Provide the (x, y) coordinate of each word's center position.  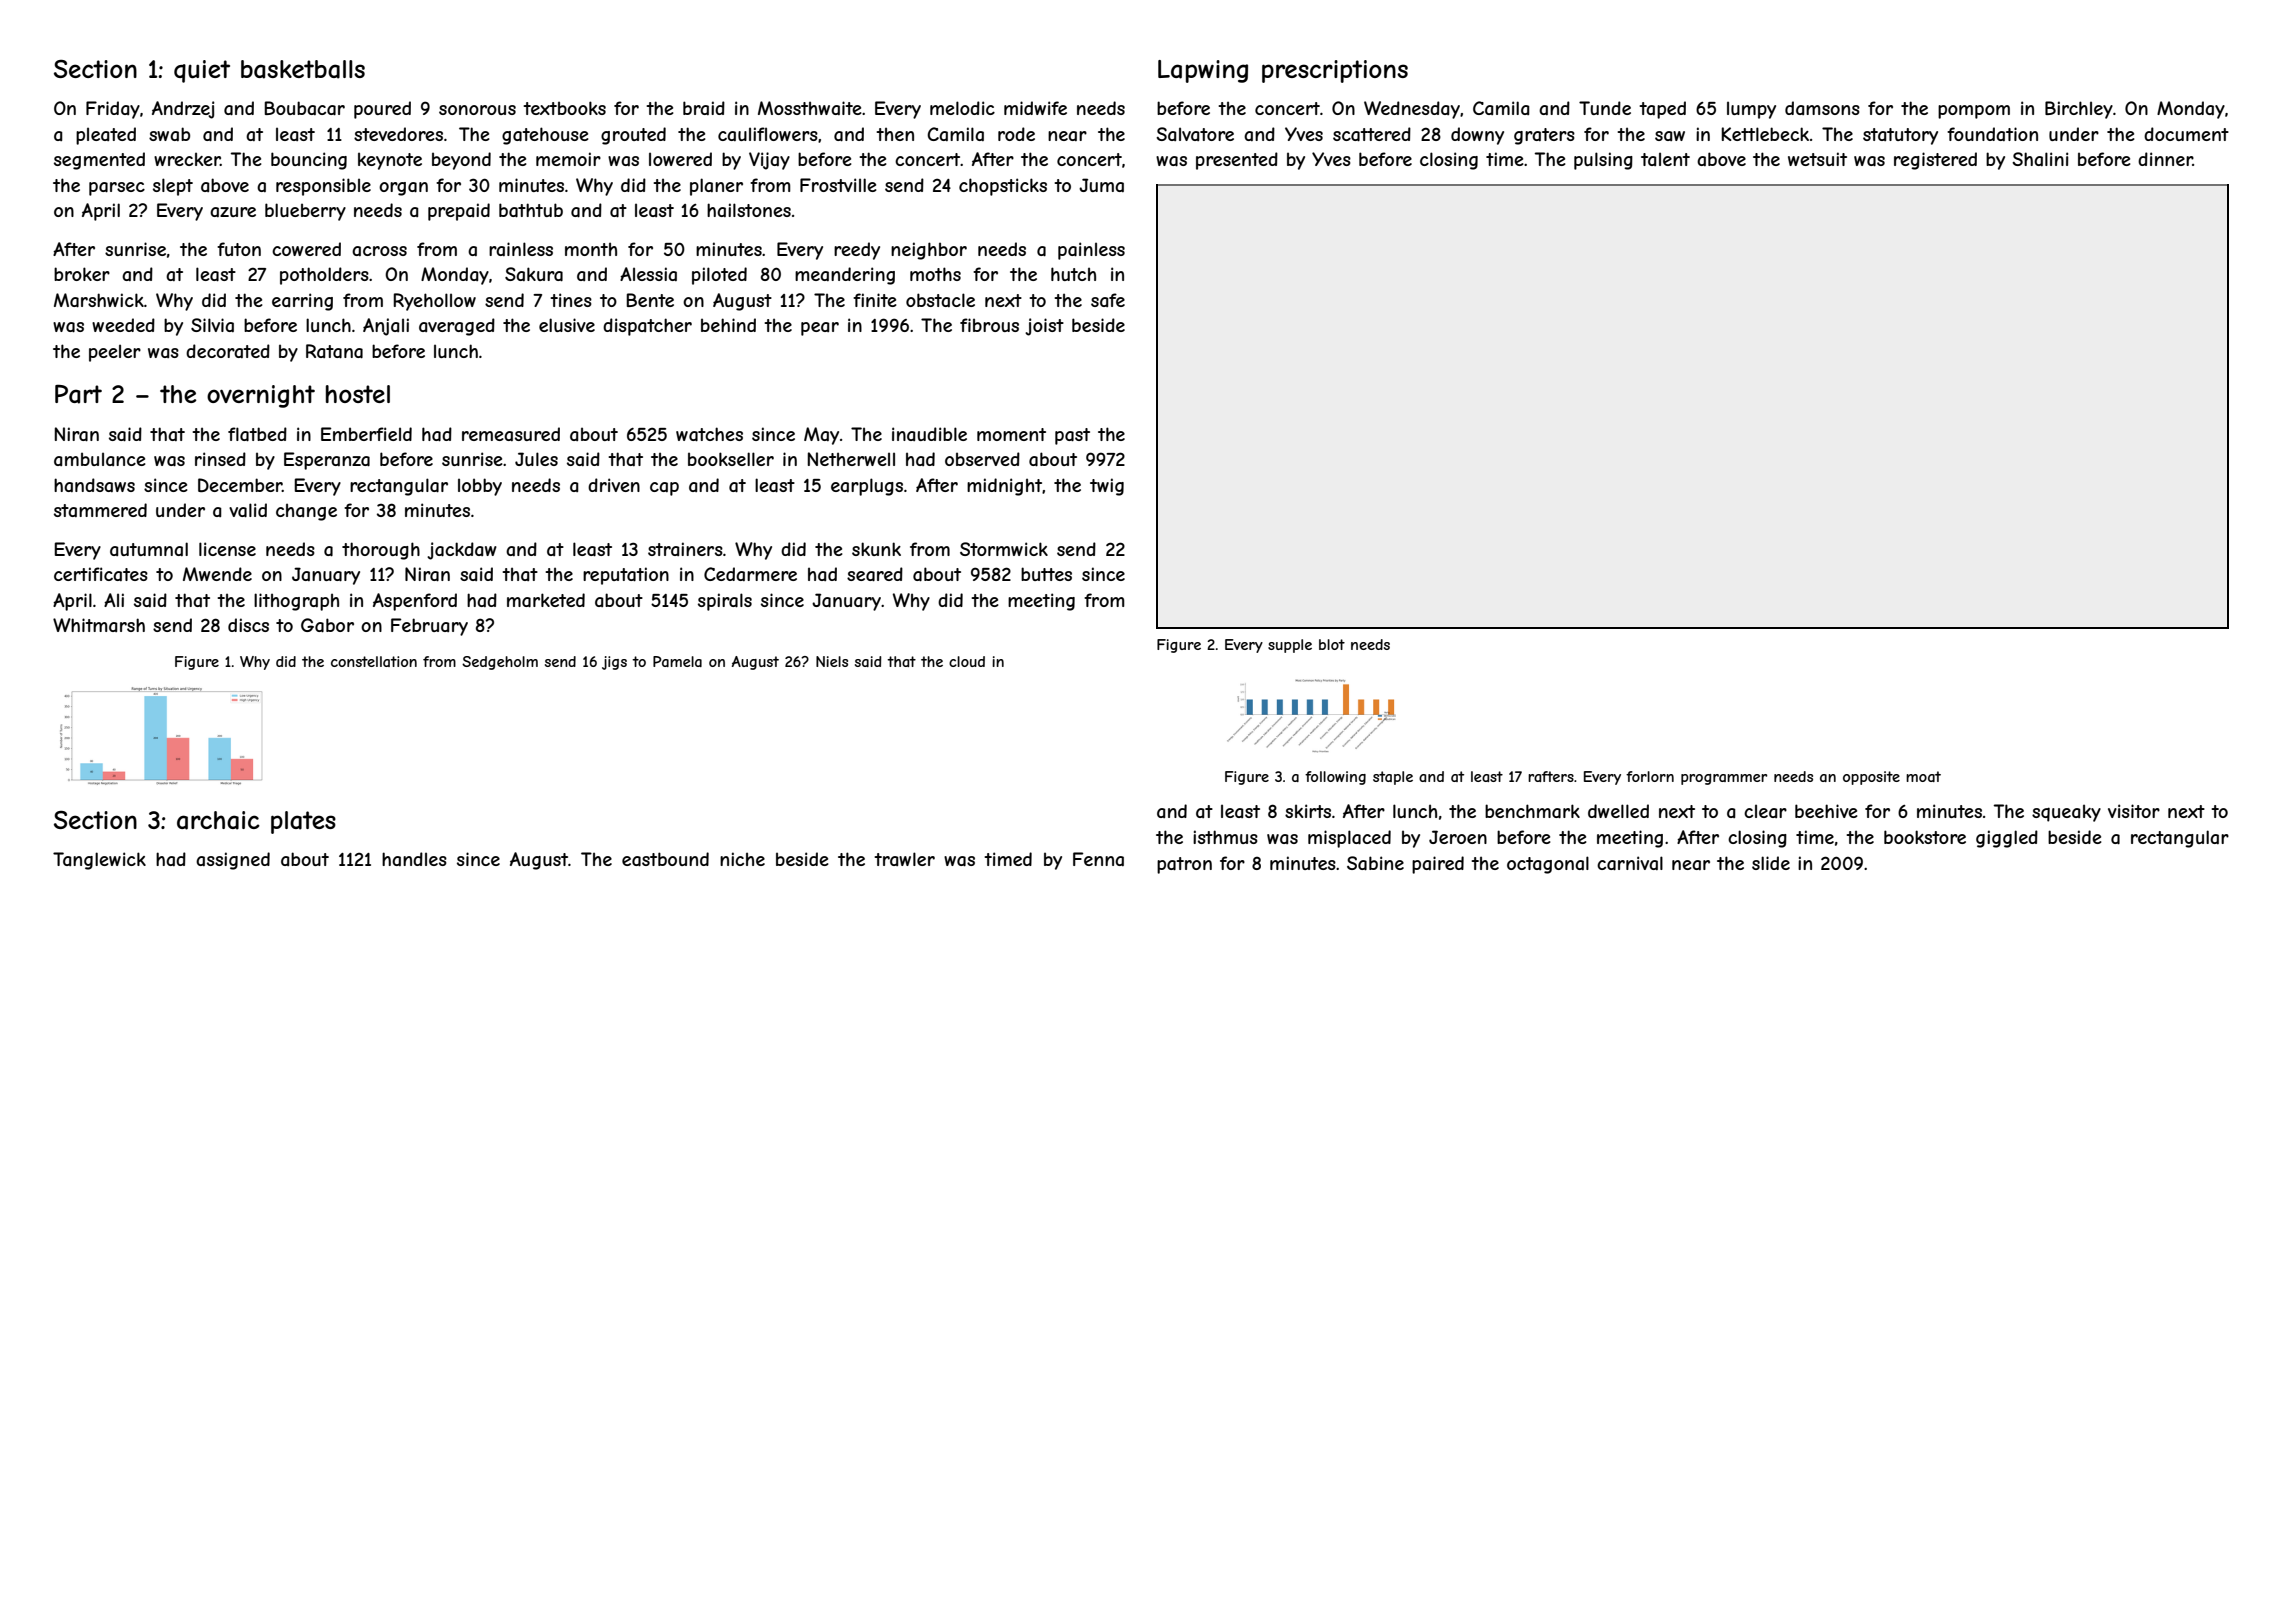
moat (1923, 776)
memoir (568, 159)
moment (1011, 434)
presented (1237, 161)
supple (1290, 646)
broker (82, 274)
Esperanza (327, 461)
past (1072, 436)
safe (1108, 300)
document (2186, 134)
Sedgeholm (500, 663)
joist (1044, 327)
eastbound (665, 859)
